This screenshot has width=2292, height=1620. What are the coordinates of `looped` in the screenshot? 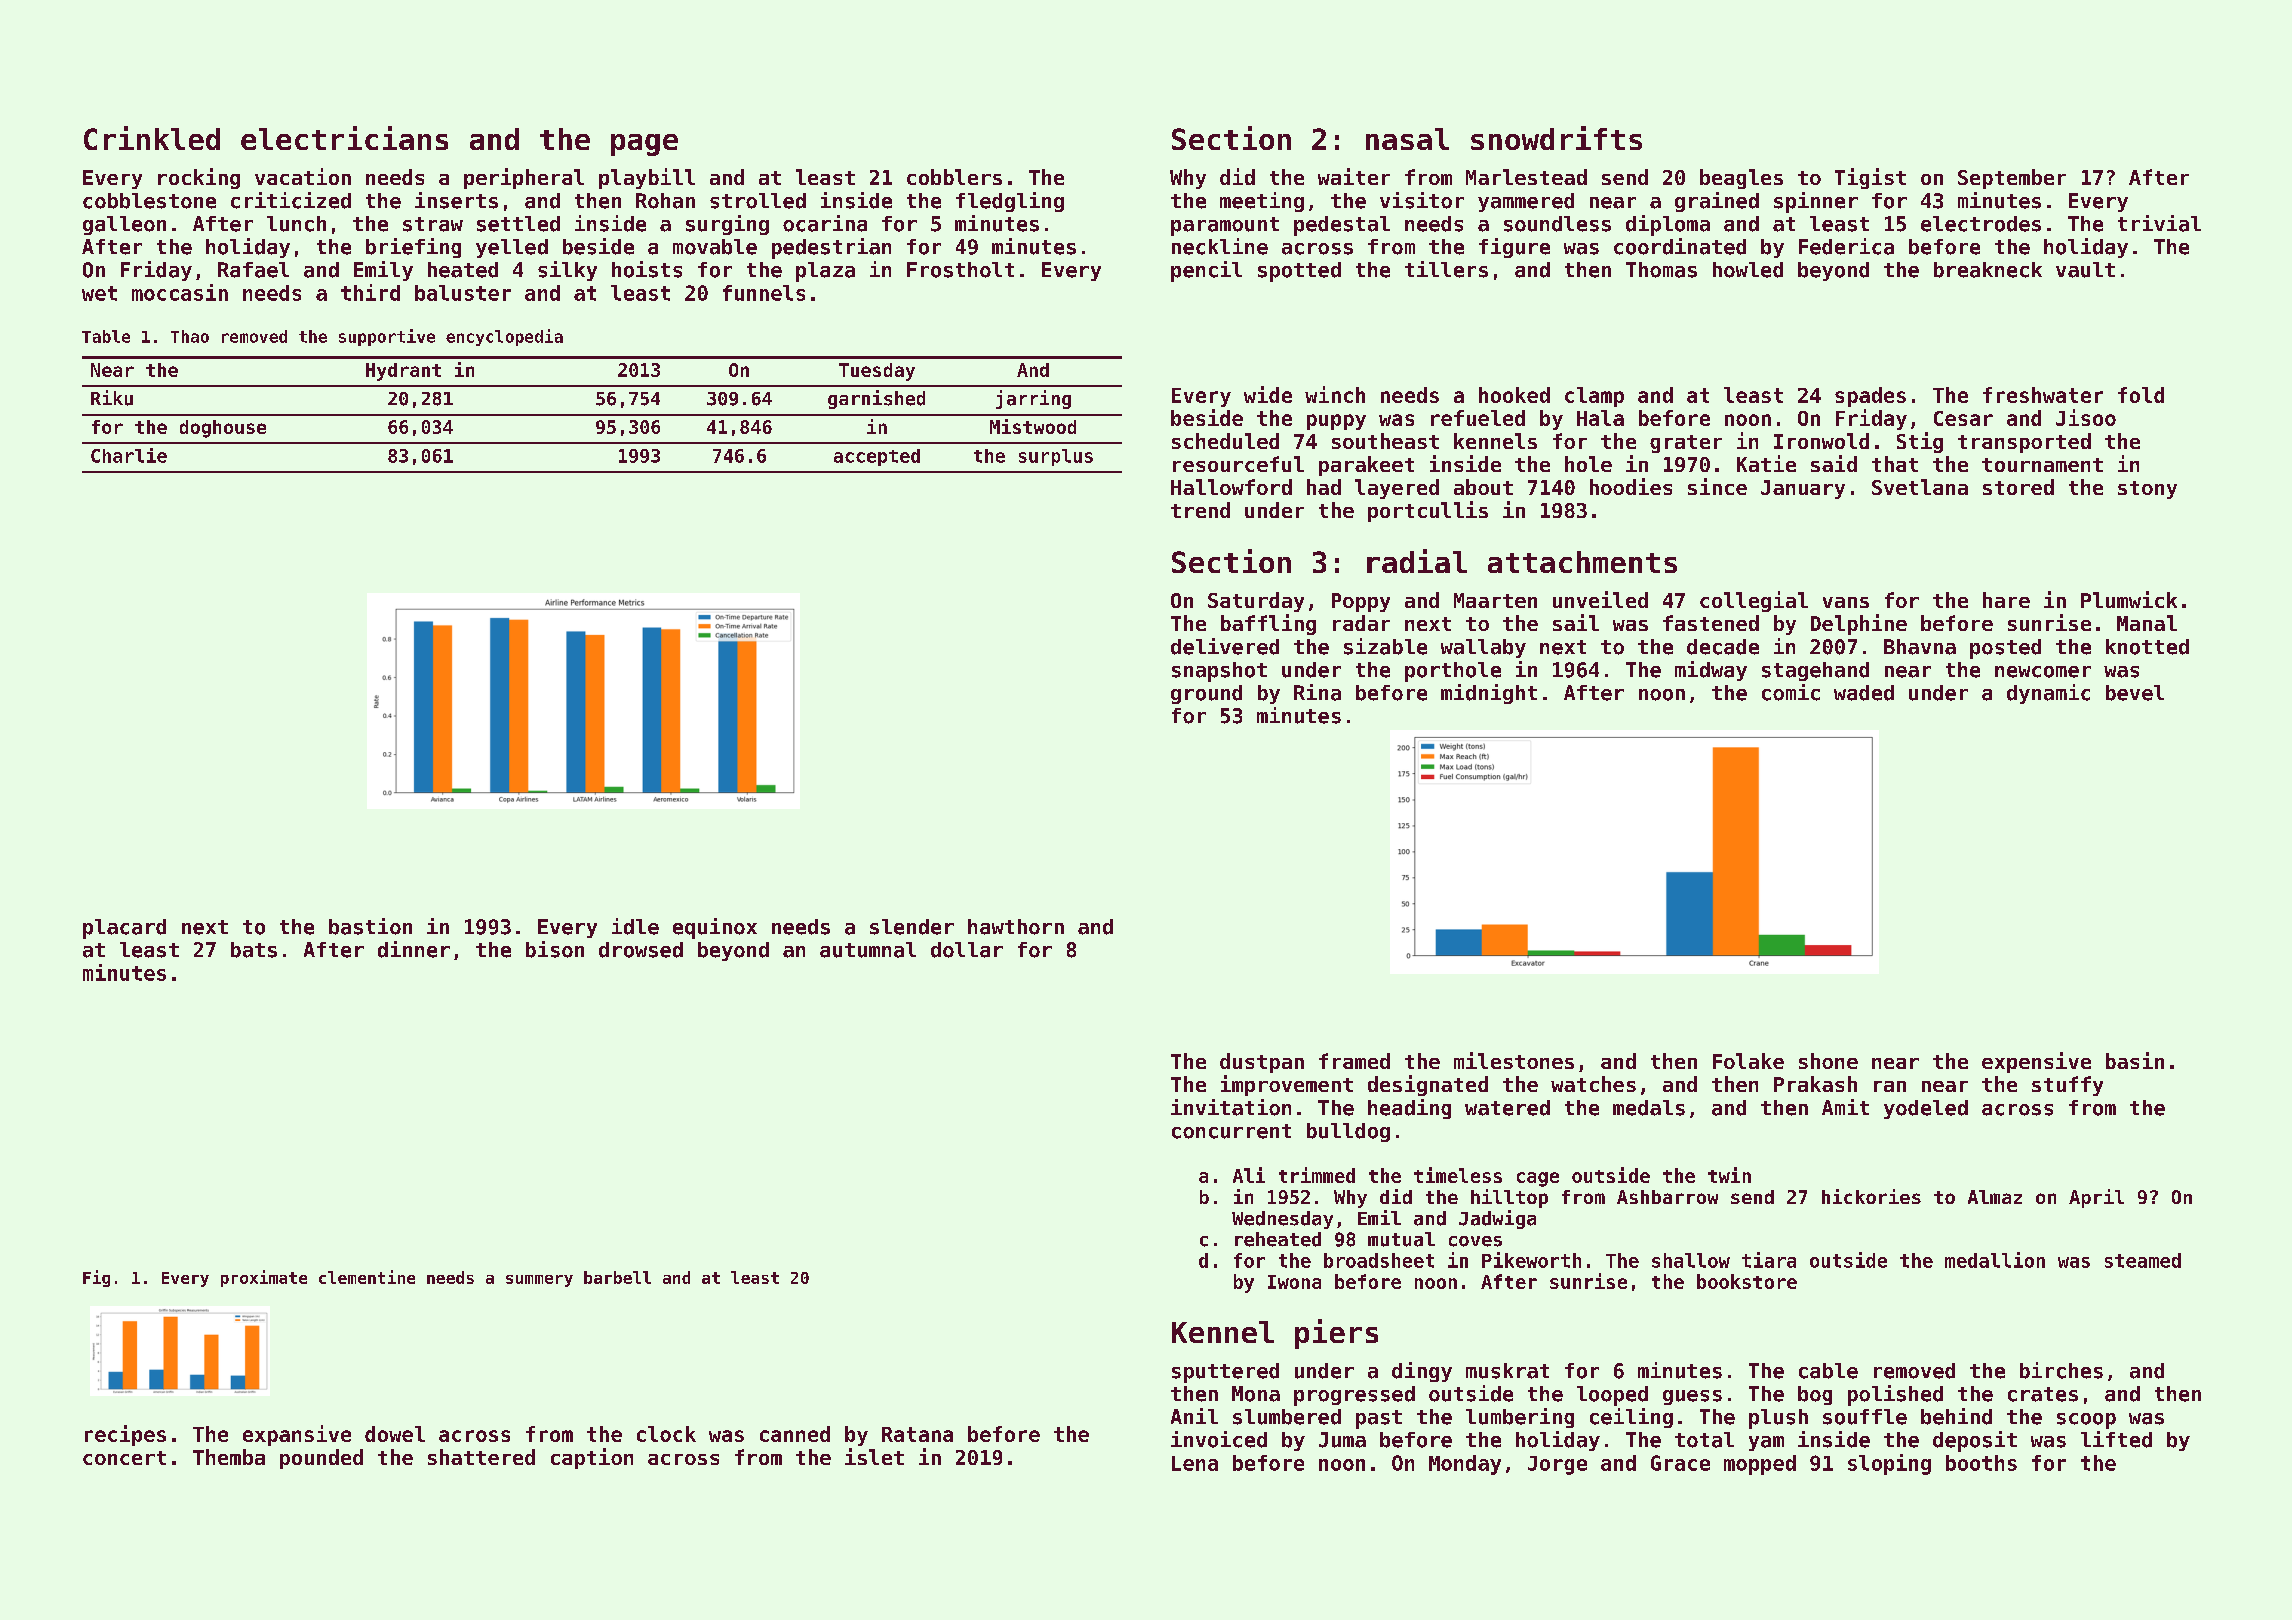 It's located at (1612, 1396).
